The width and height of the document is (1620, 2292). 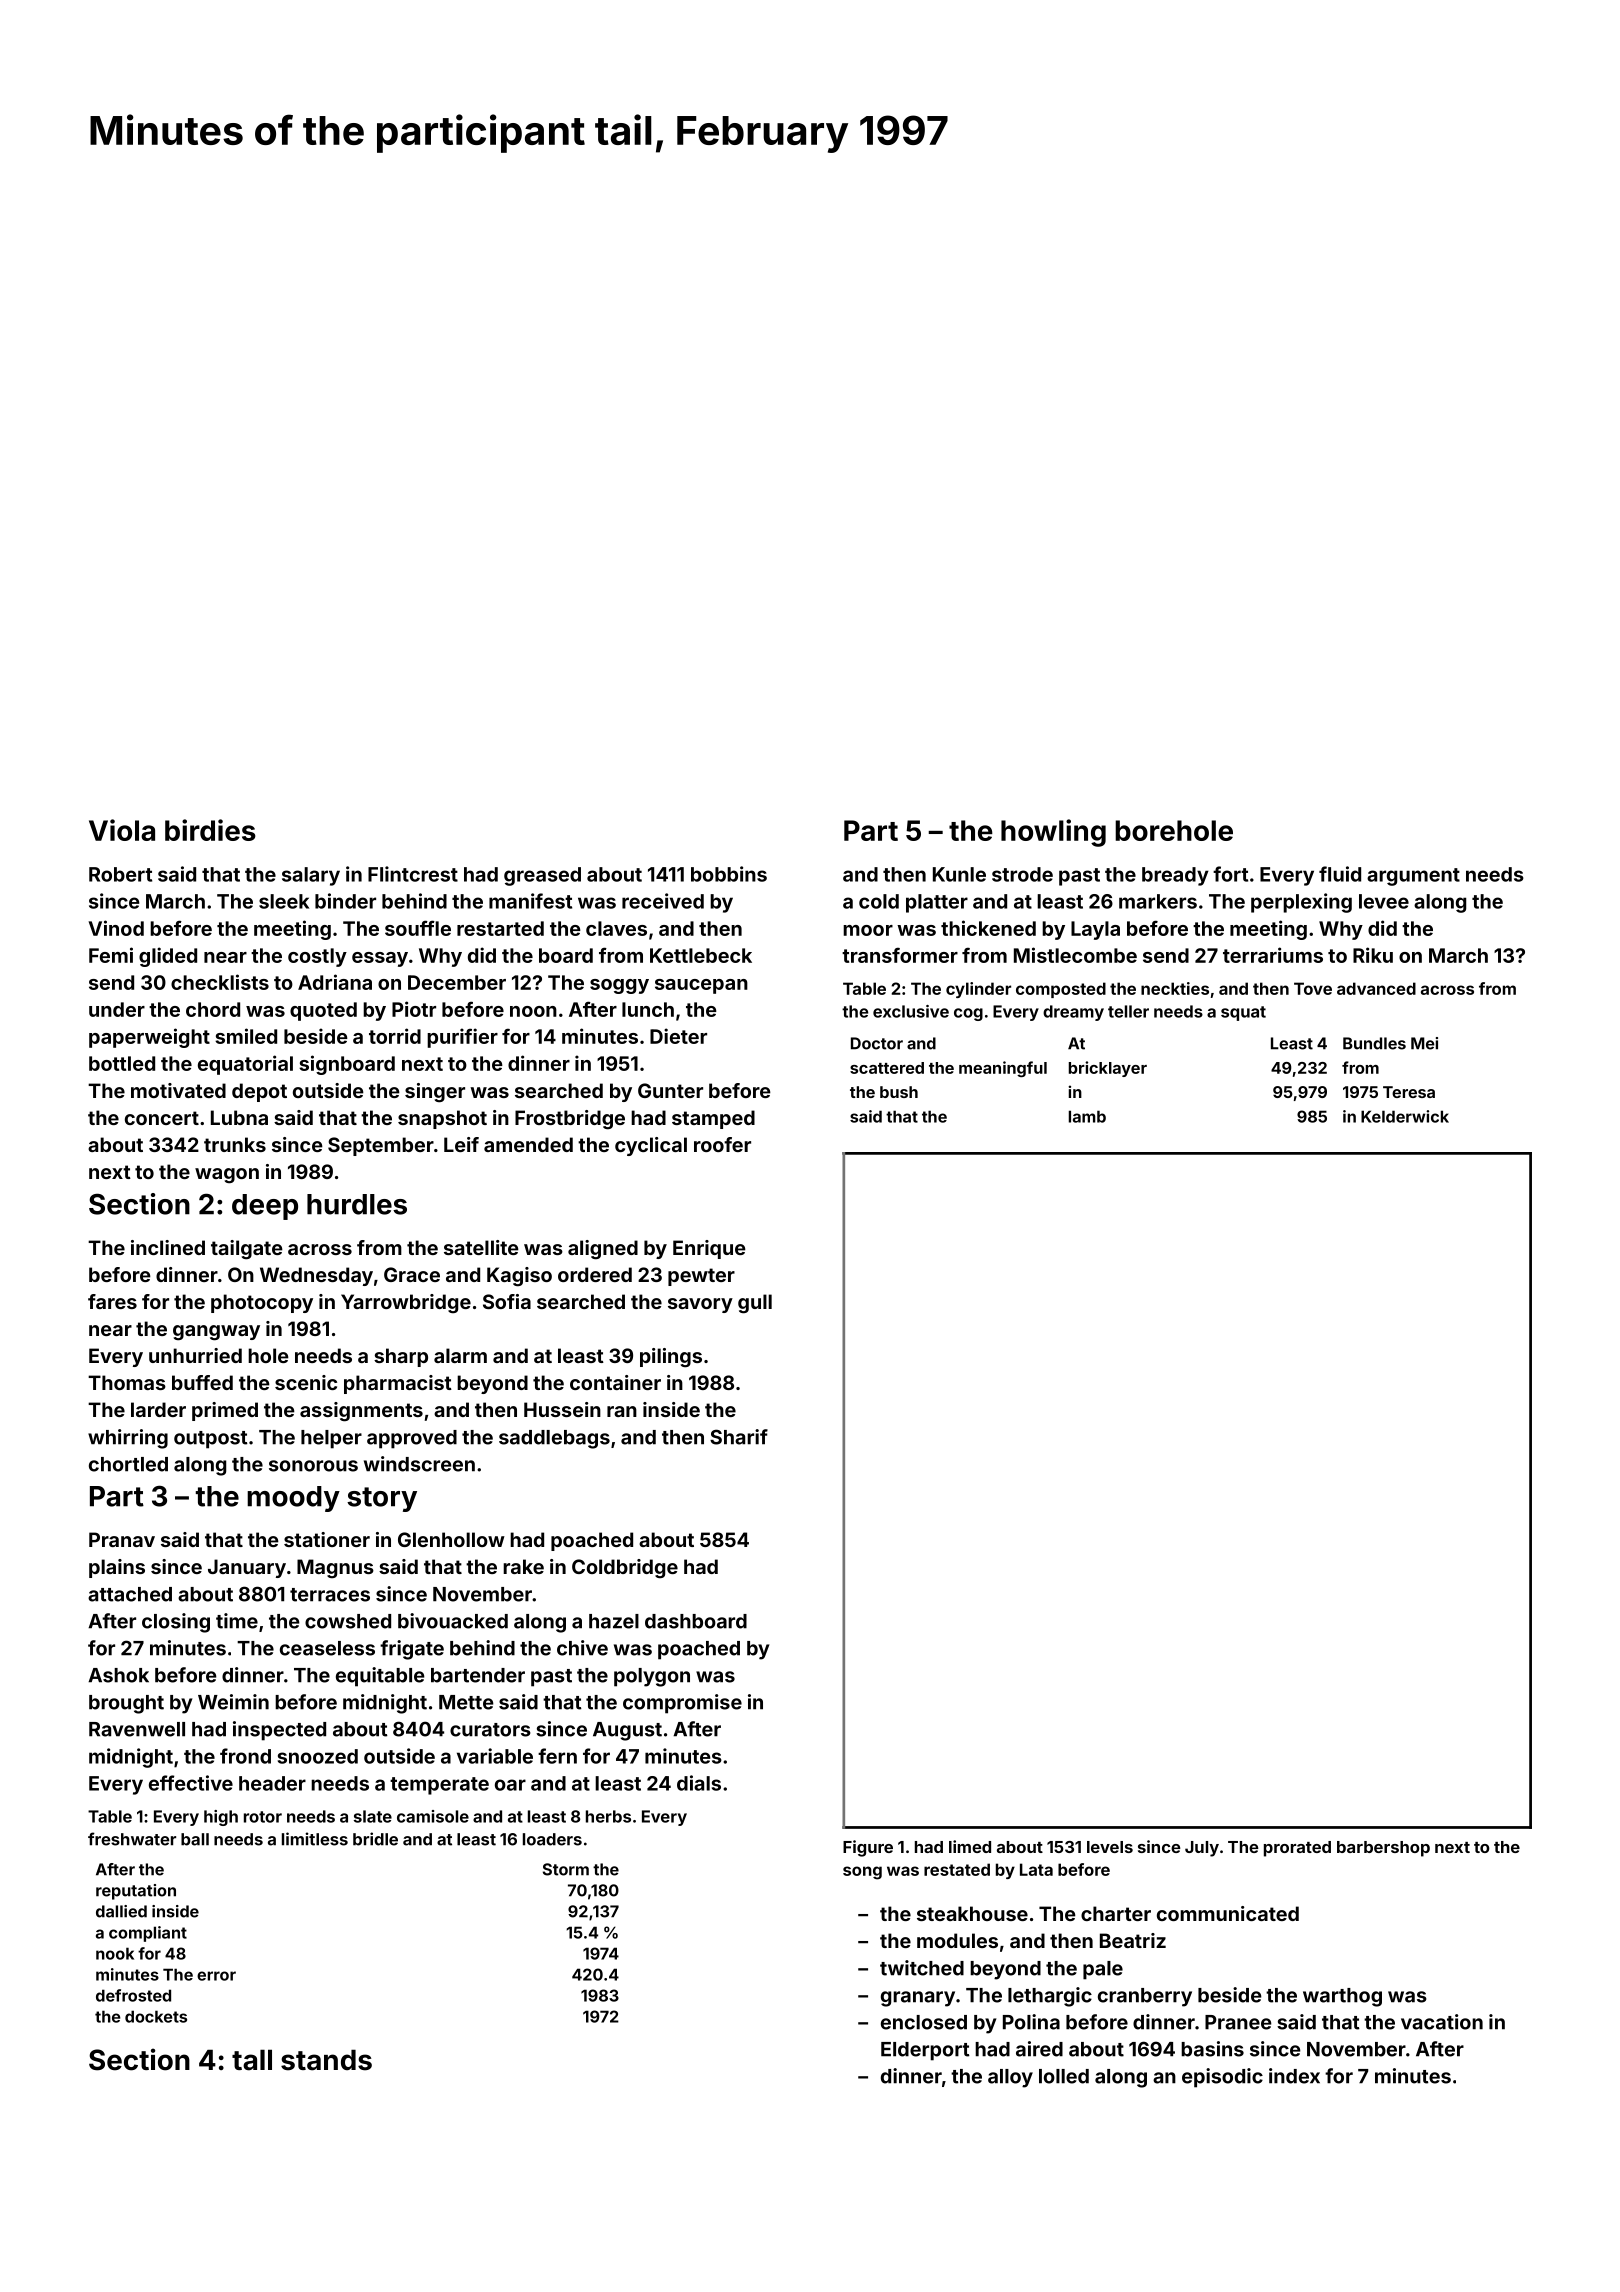 I want to click on Pranee, so click(x=1238, y=2022).
